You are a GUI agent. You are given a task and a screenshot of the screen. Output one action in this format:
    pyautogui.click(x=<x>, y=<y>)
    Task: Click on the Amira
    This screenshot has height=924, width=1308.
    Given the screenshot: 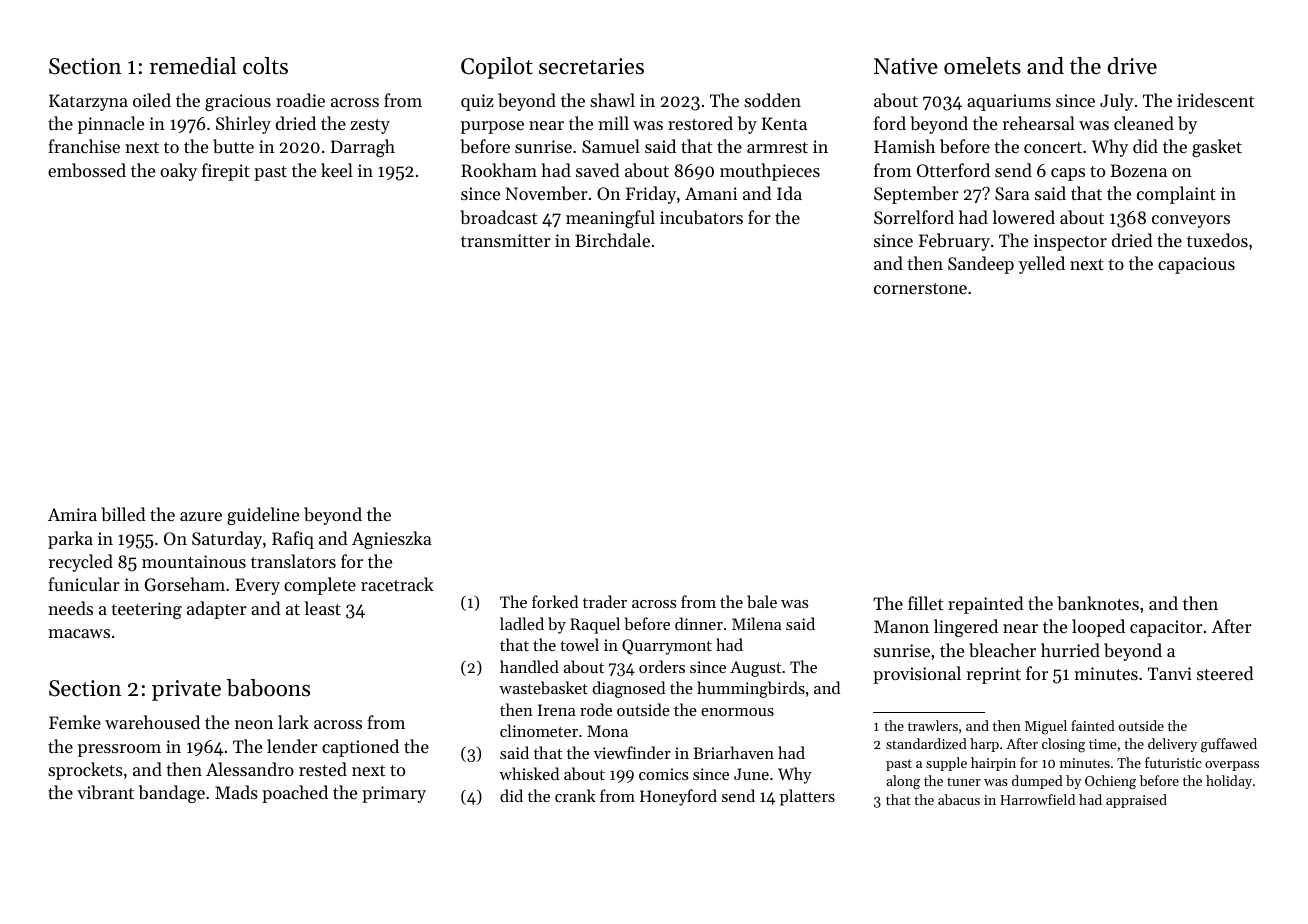 What is the action you would take?
    pyautogui.click(x=72, y=514)
